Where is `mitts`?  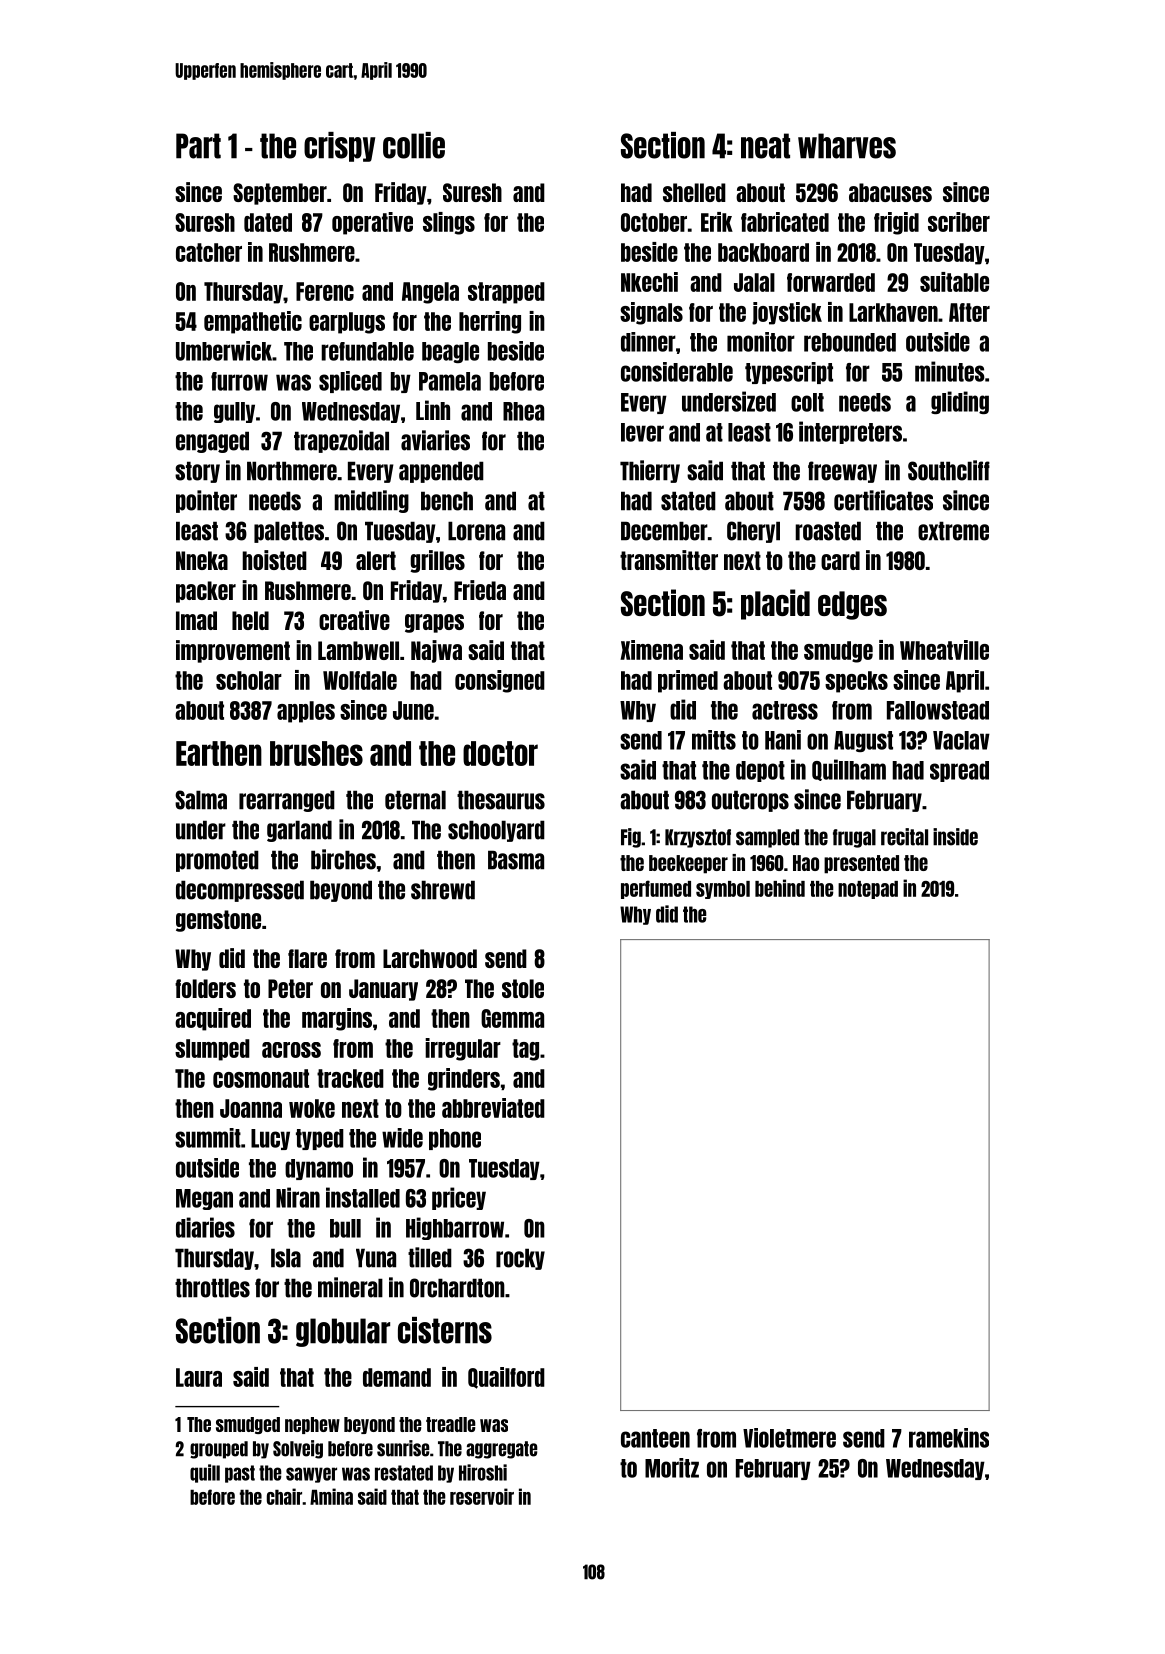
mitts is located at coordinates (714, 740).
